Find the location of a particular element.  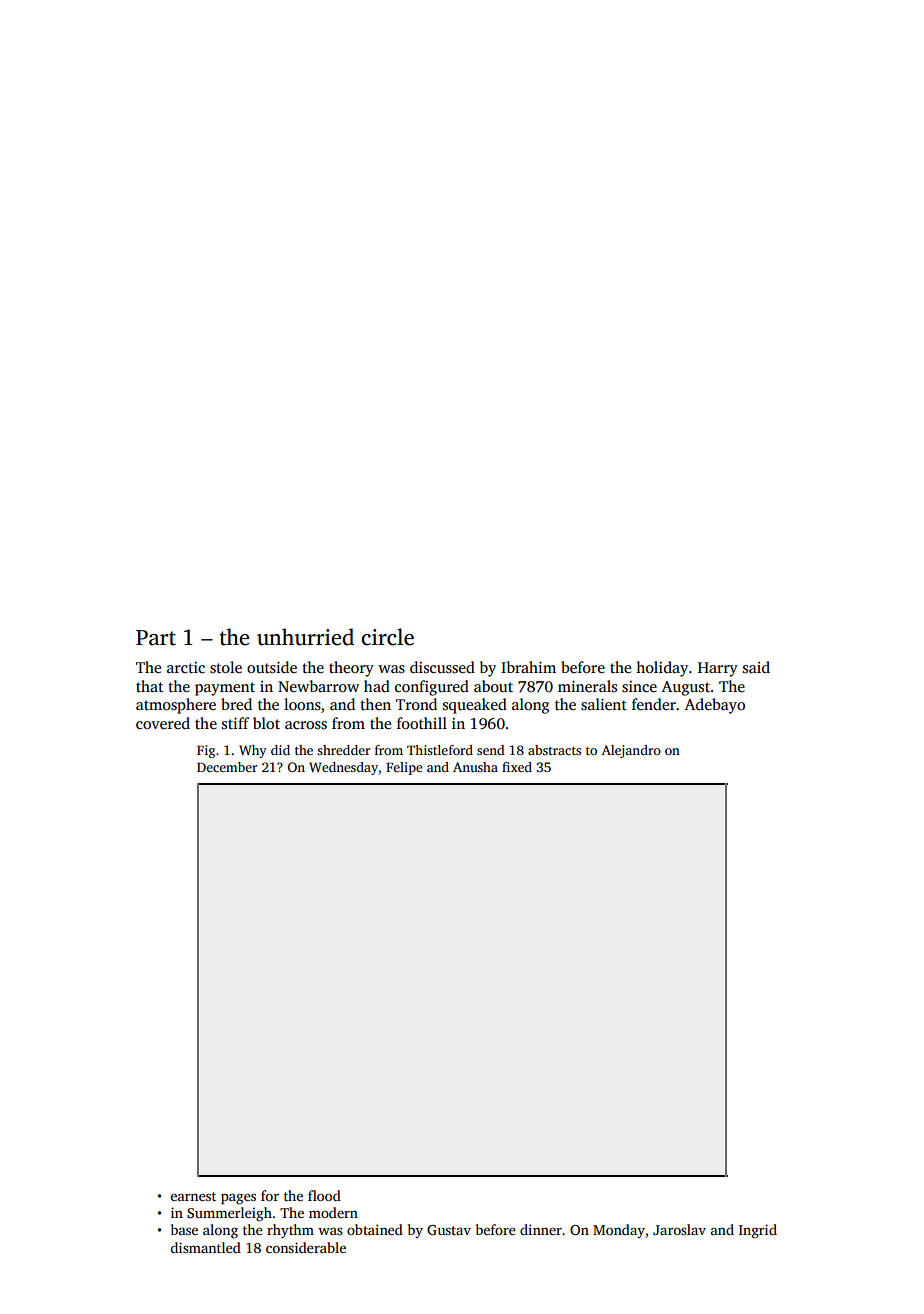

fixed is located at coordinates (517, 767).
